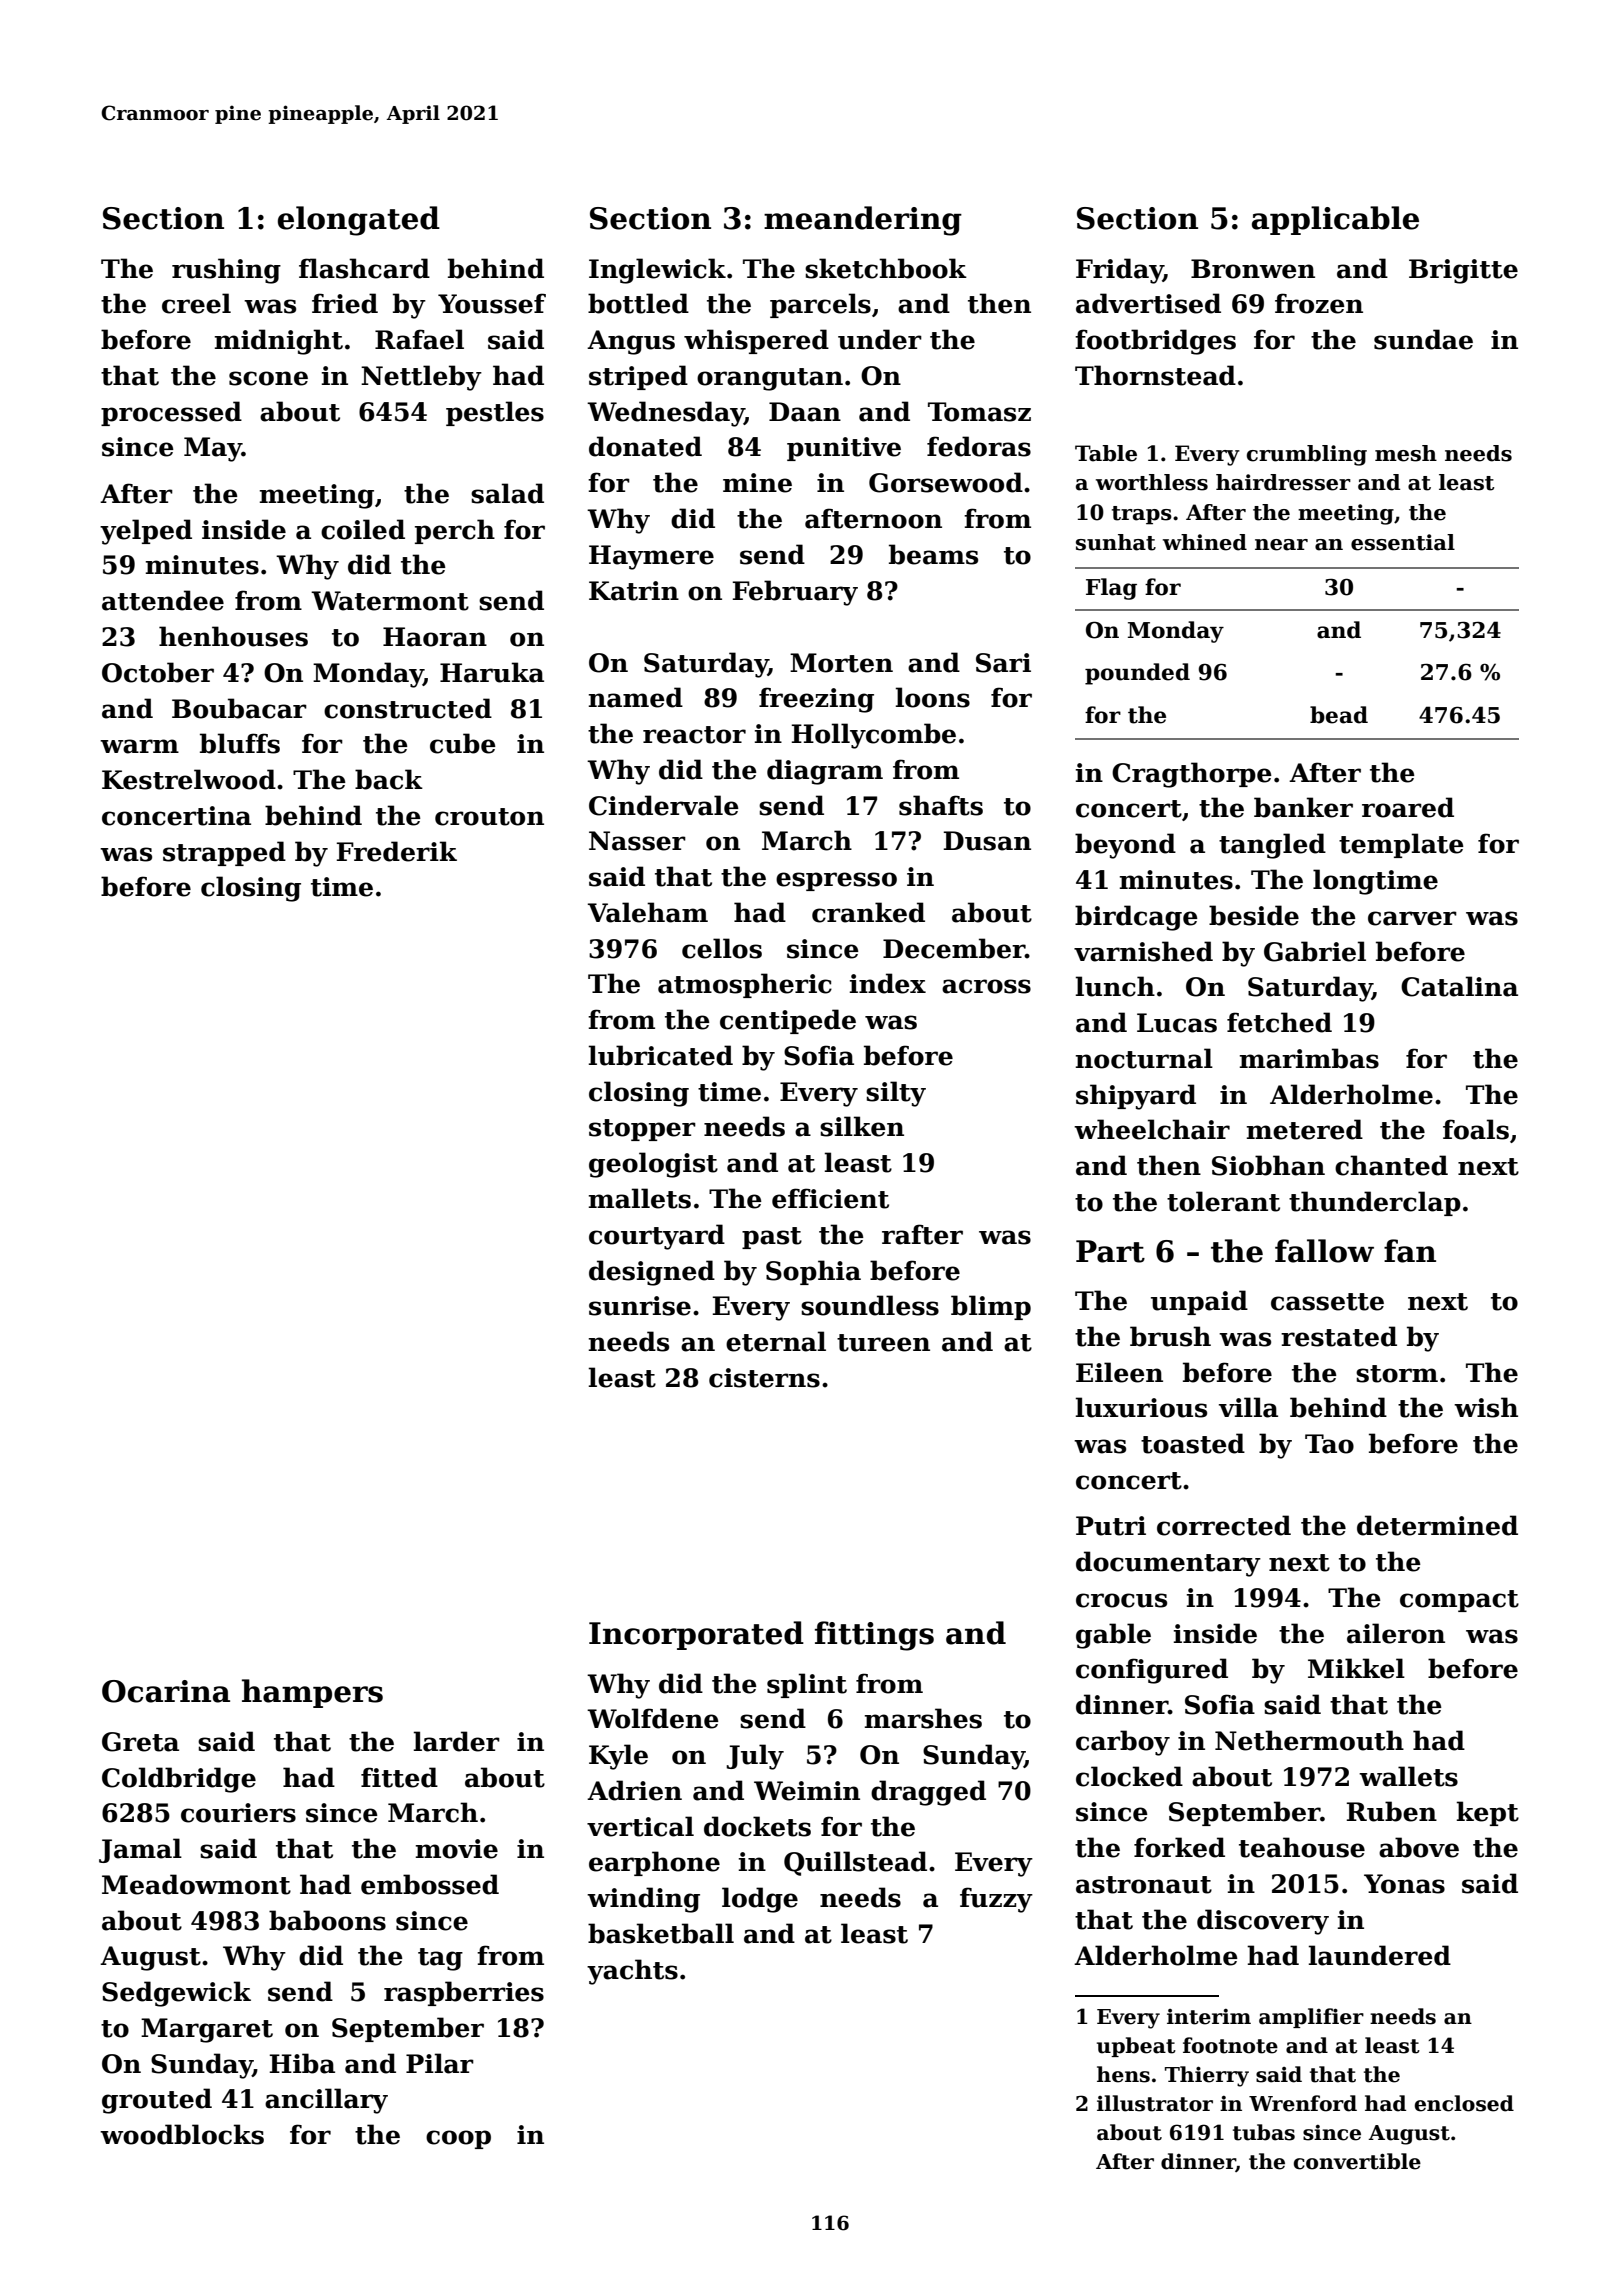  I want to click on Ocarina, so click(166, 1691).
